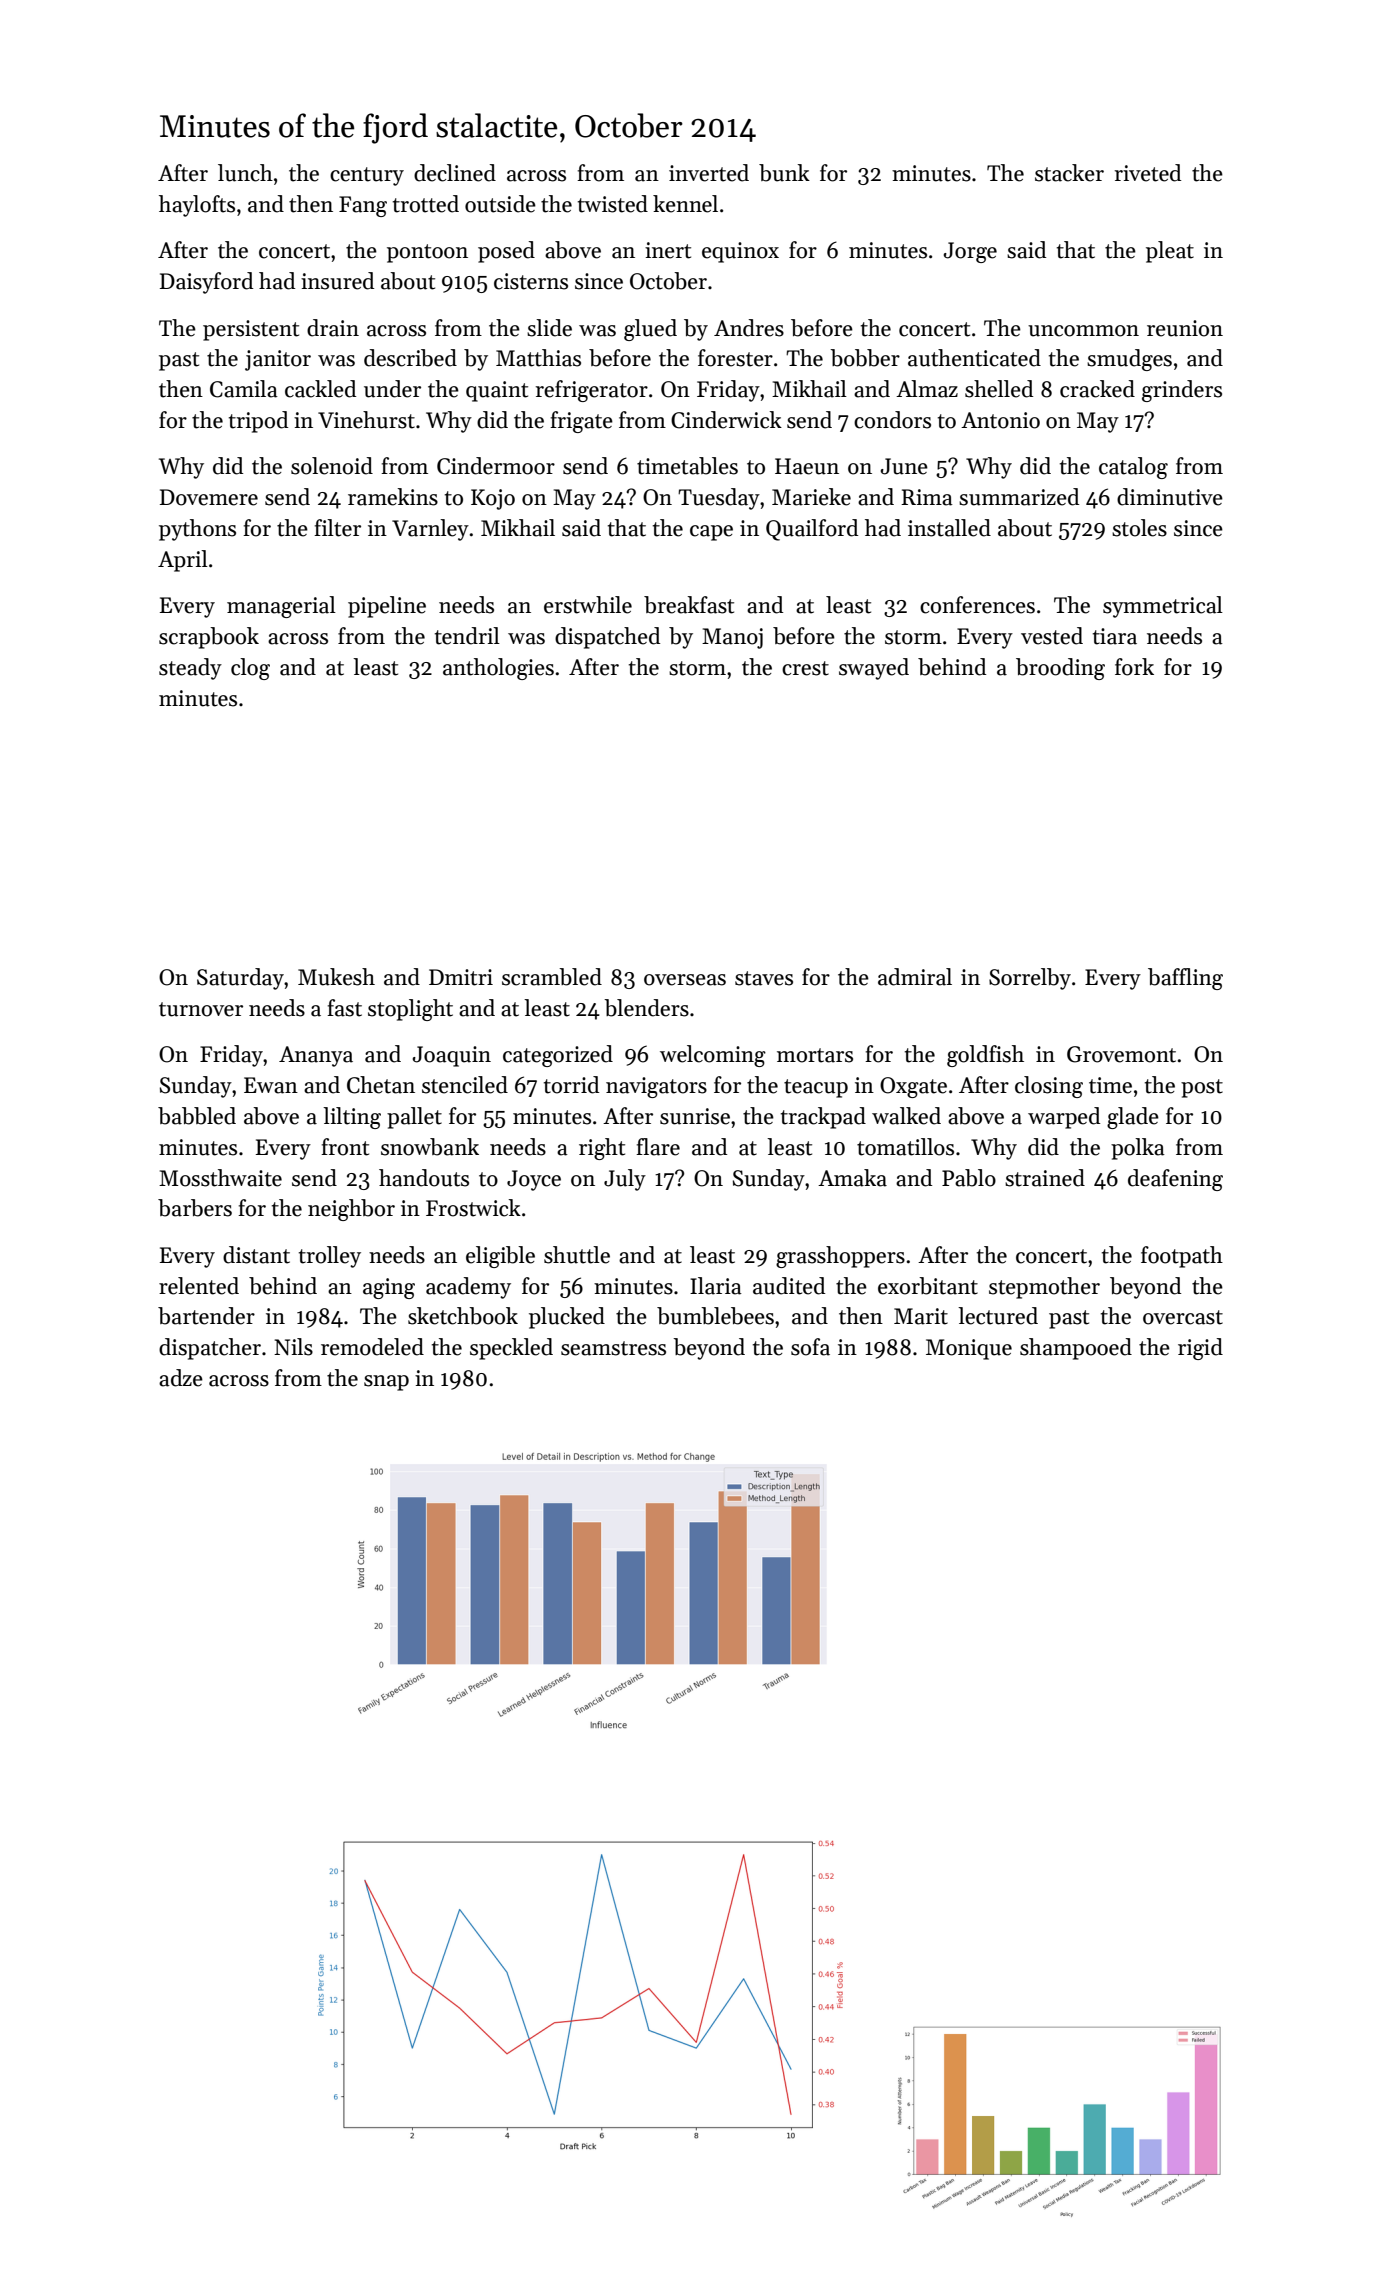 This screenshot has height=2277, width=1382. Describe the element at coordinates (969, 1349) in the screenshot. I see `Monique` at that location.
